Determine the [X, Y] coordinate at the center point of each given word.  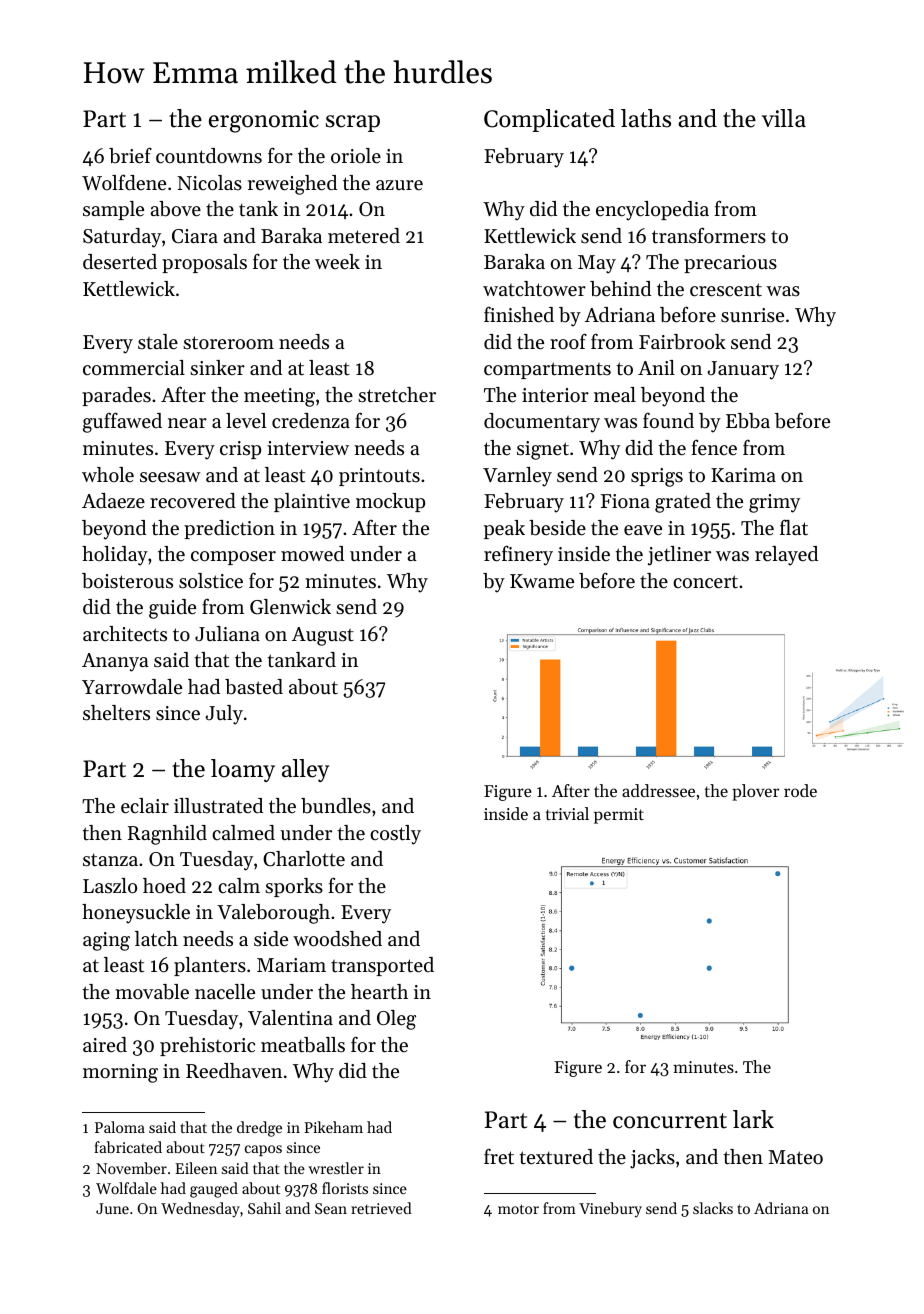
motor [518, 1209]
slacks [713, 1208]
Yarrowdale [132, 687]
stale [158, 342]
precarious [730, 264]
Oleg [396, 1020]
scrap [353, 123]
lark [753, 1119]
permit [619, 816]
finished [519, 315]
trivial [567, 813]
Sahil [264, 1208]
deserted [120, 262]
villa [784, 118]
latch [156, 939]
